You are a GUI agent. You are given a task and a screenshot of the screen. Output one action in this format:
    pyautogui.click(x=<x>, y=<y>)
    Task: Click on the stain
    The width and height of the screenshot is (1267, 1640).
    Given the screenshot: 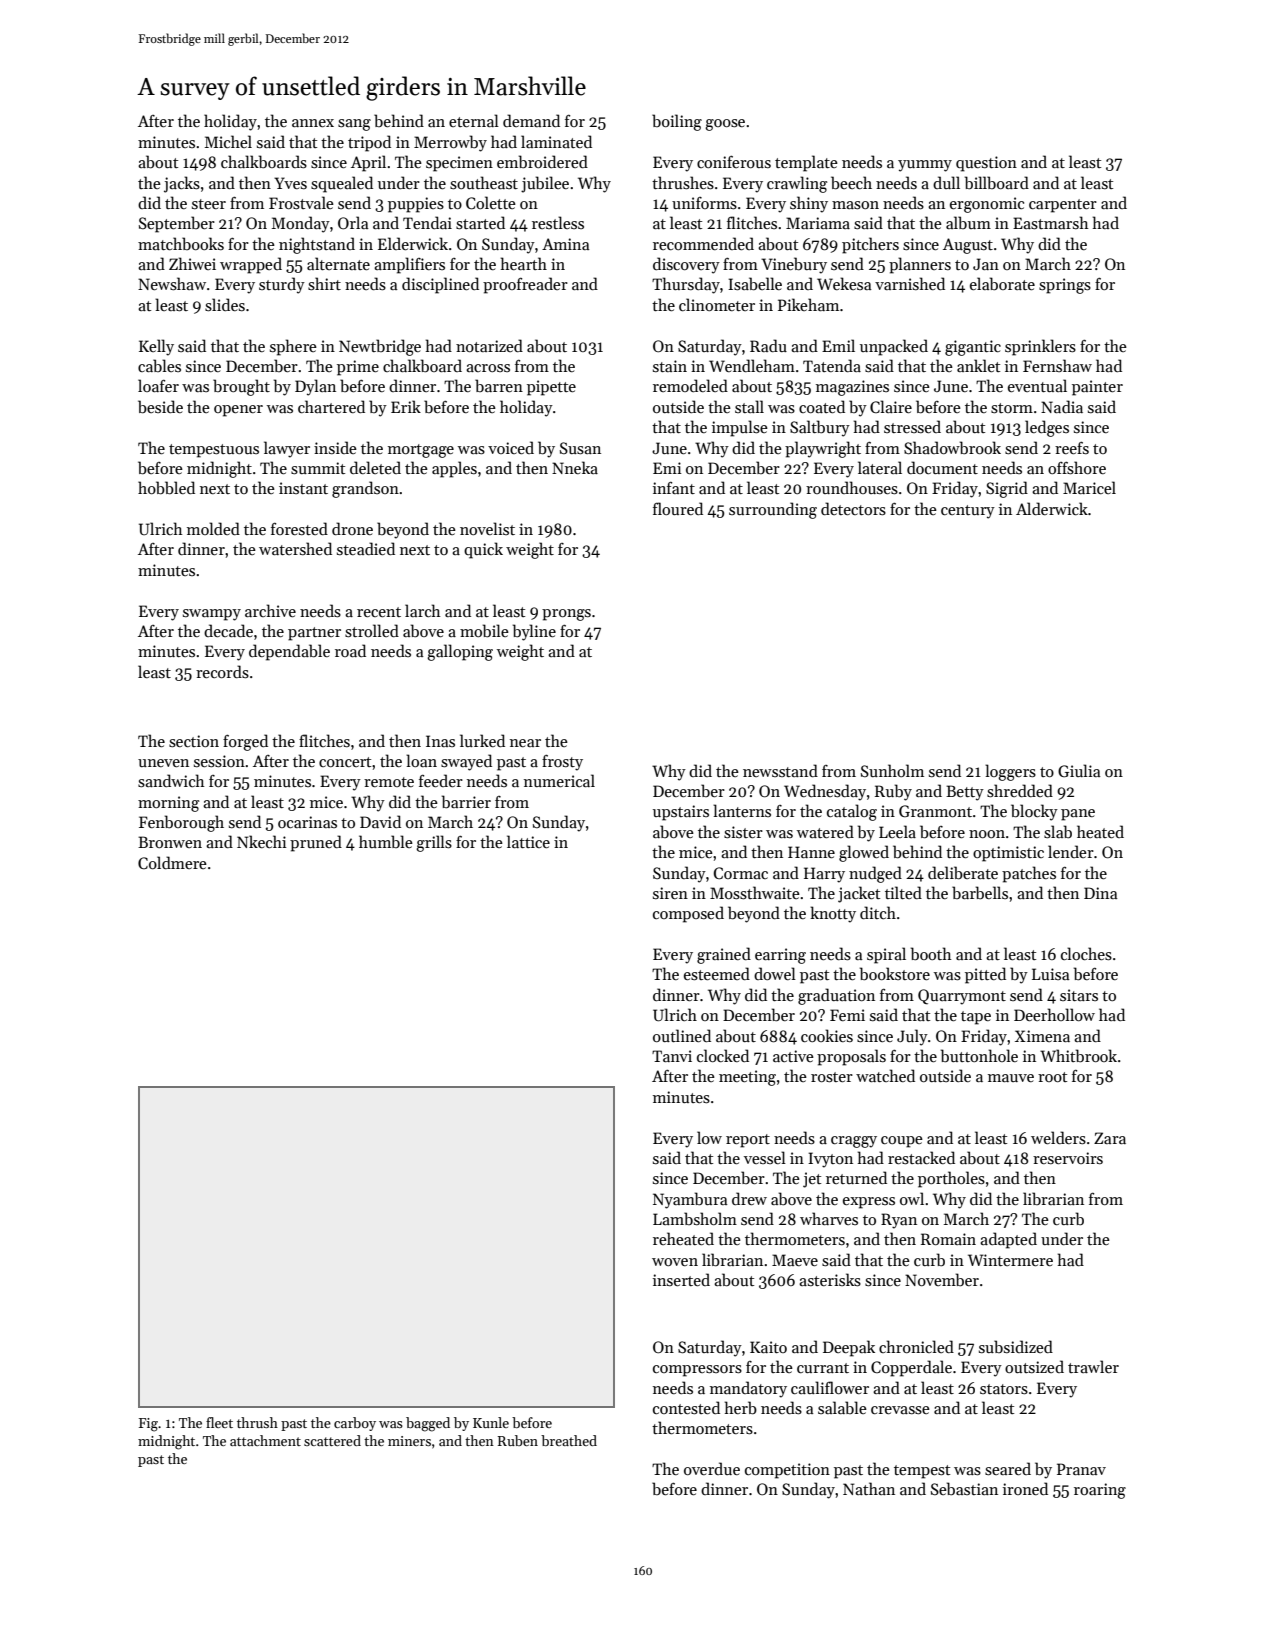 What is the action you would take?
    pyautogui.click(x=670, y=366)
